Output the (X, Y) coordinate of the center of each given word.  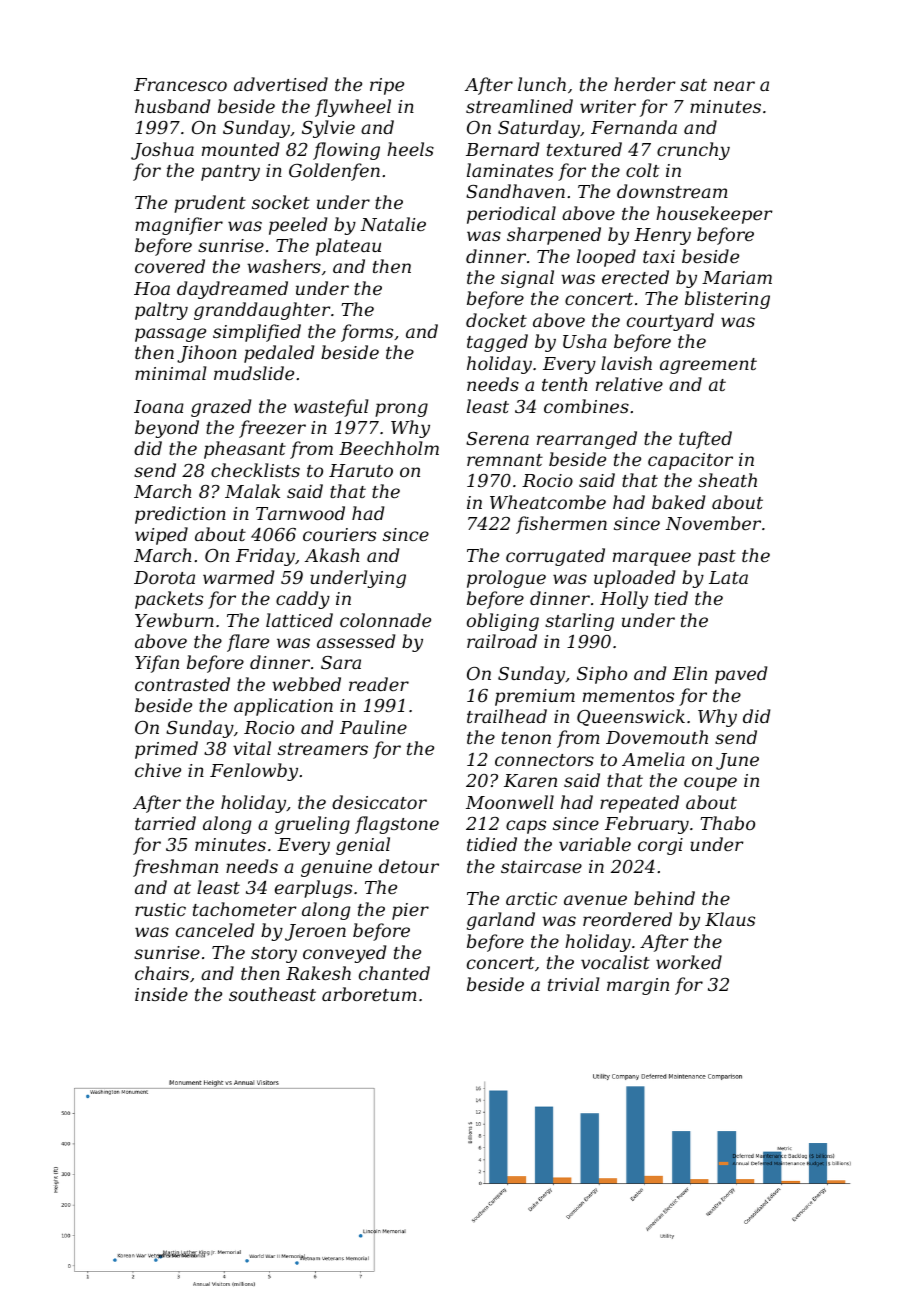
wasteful (331, 408)
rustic (160, 909)
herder (645, 84)
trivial (574, 984)
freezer (272, 429)
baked (678, 502)
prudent (210, 204)
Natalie (393, 224)
